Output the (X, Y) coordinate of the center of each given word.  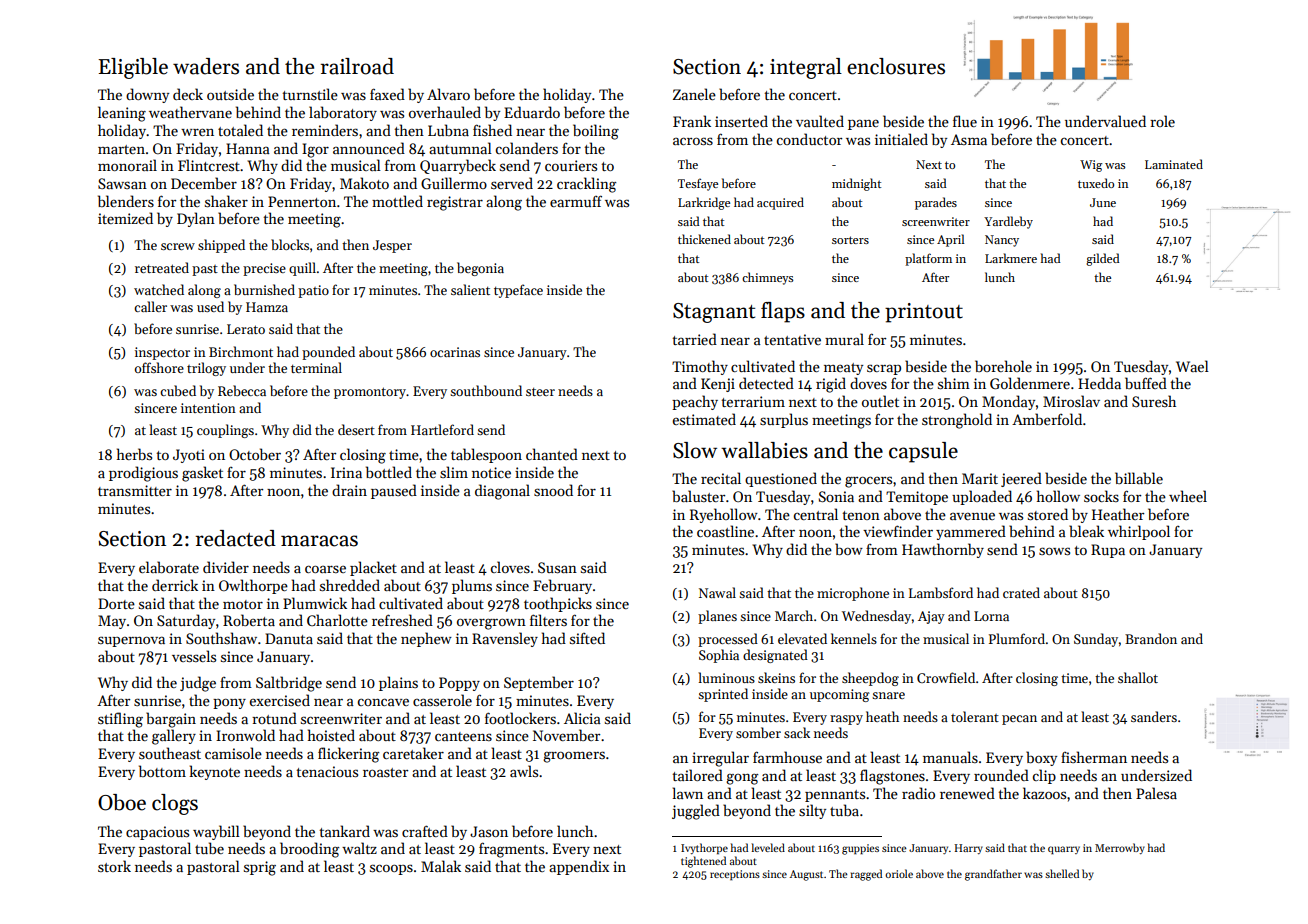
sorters (850, 240)
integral (806, 68)
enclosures (896, 66)
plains (398, 683)
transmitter (135, 490)
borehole (1003, 366)
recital (721, 478)
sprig (260, 868)
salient (470, 289)
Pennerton (302, 201)
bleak (1086, 531)
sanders (1154, 716)
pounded (328, 353)
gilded (1103, 259)
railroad (357, 66)
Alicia (582, 718)
